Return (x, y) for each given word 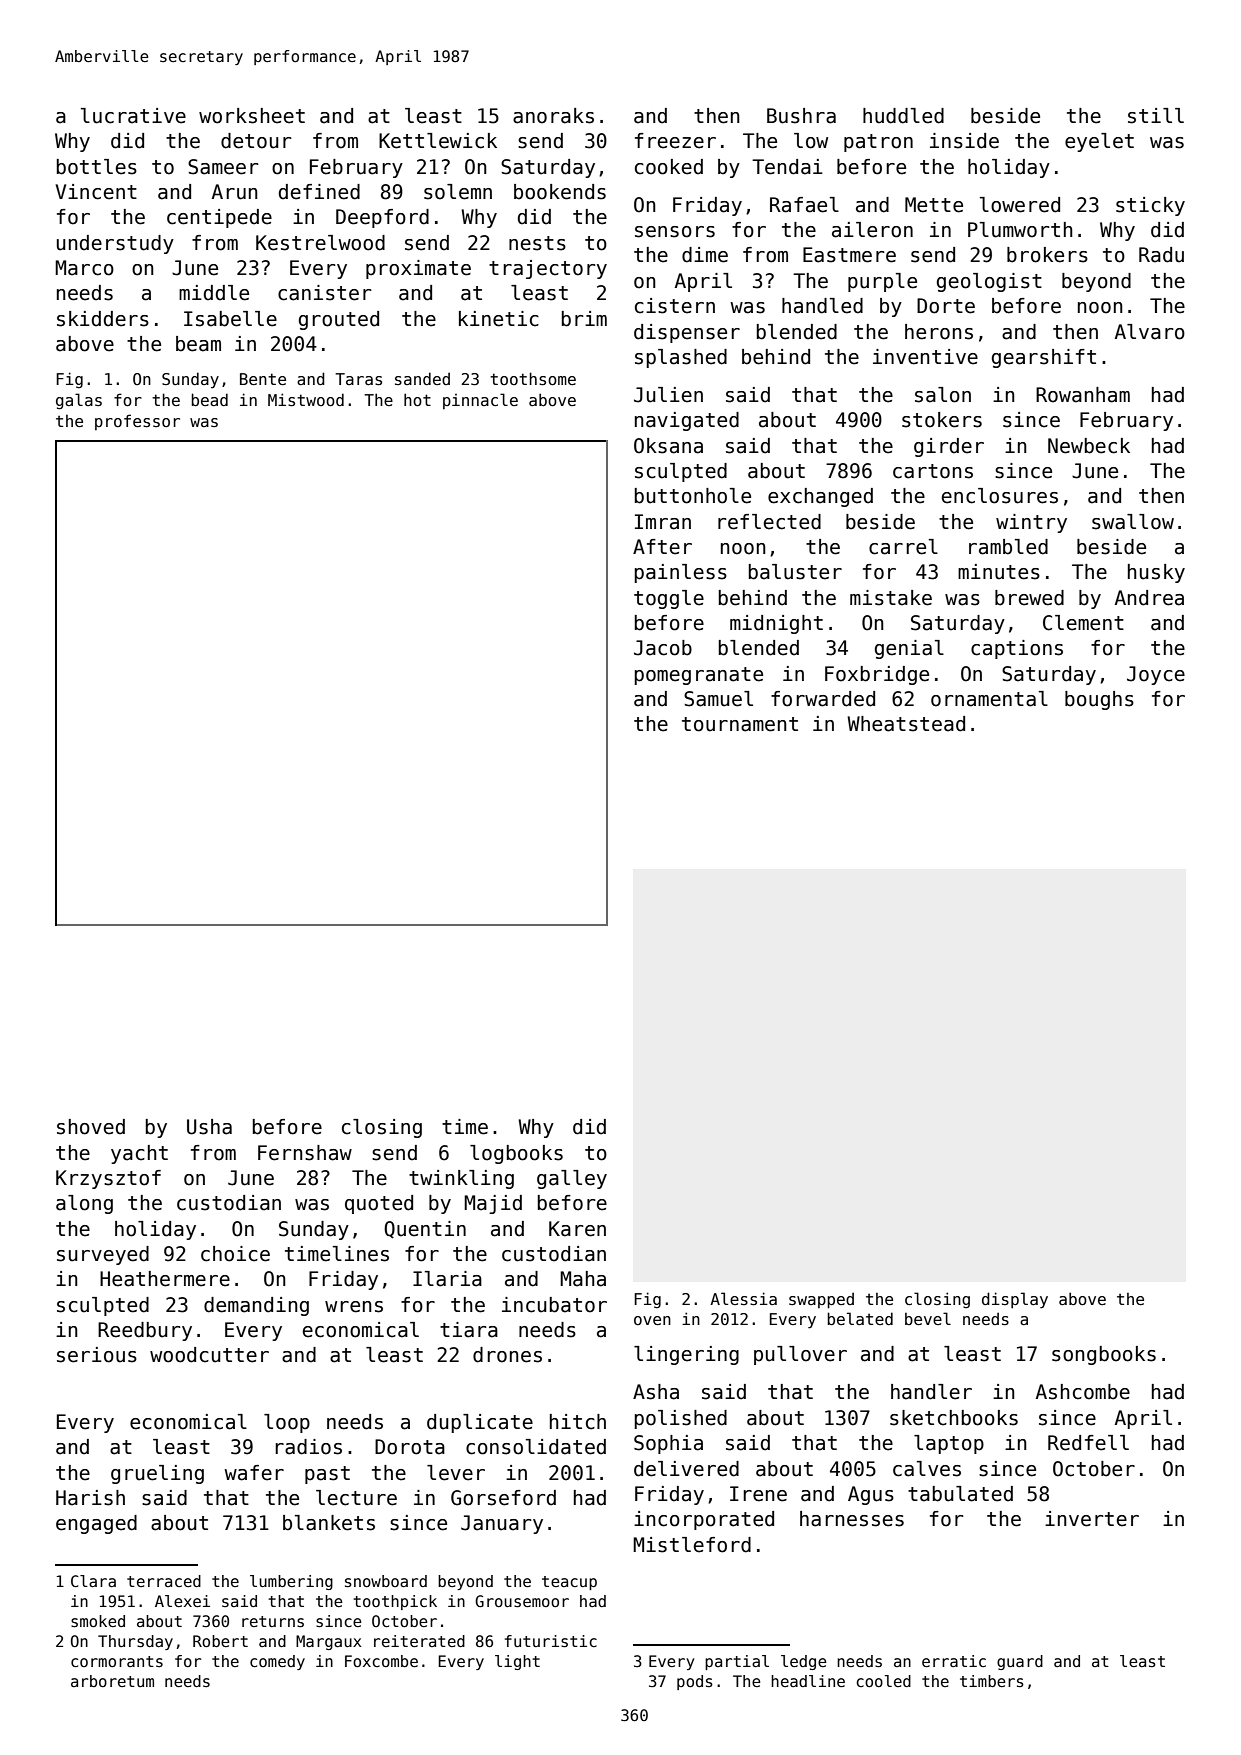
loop (287, 1423)
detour (256, 141)
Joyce (1156, 675)
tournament (740, 724)
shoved (91, 1127)
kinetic (499, 319)
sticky (1150, 206)
